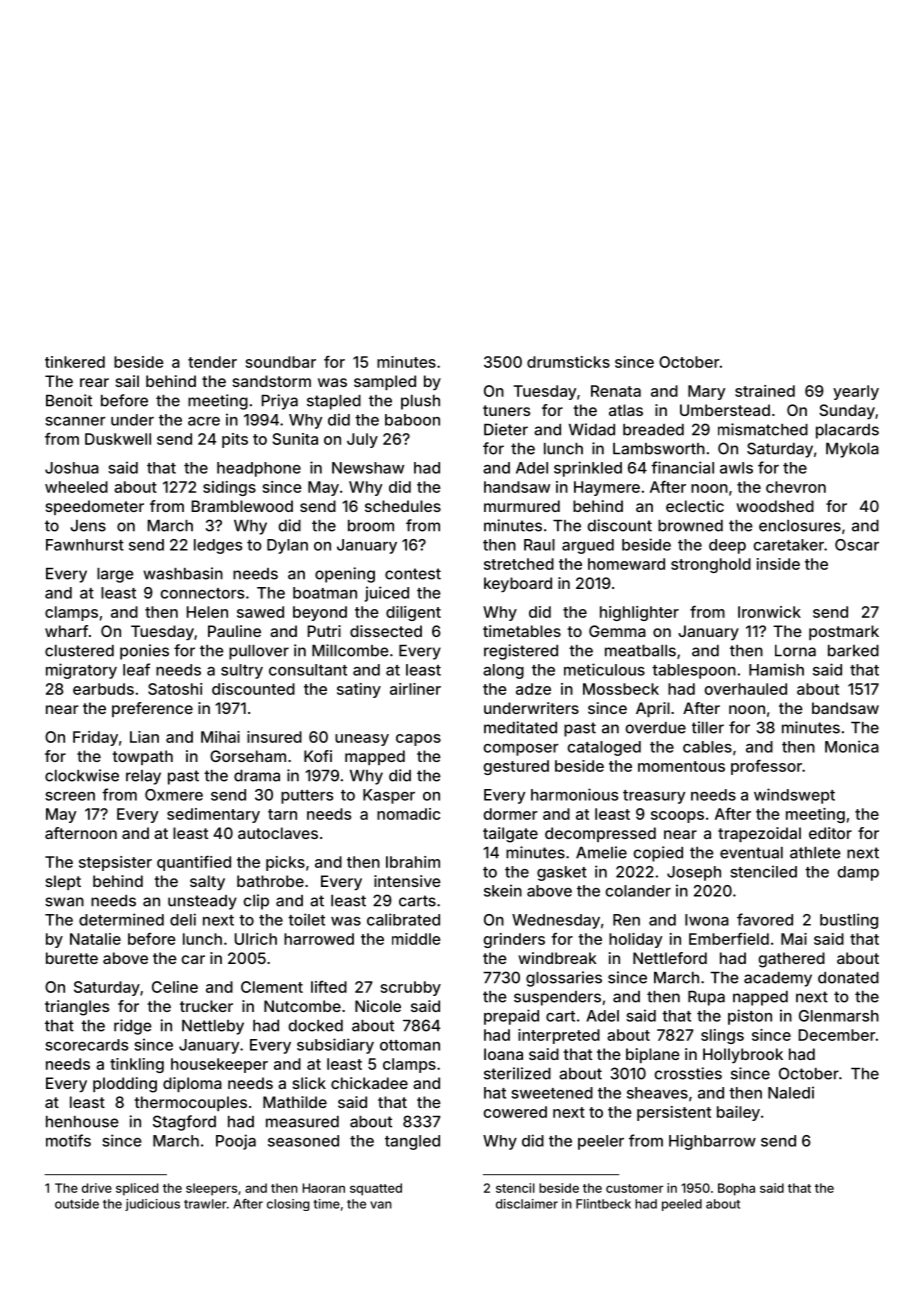  Describe the element at coordinates (765, 391) in the image. I see `strained` at that location.
